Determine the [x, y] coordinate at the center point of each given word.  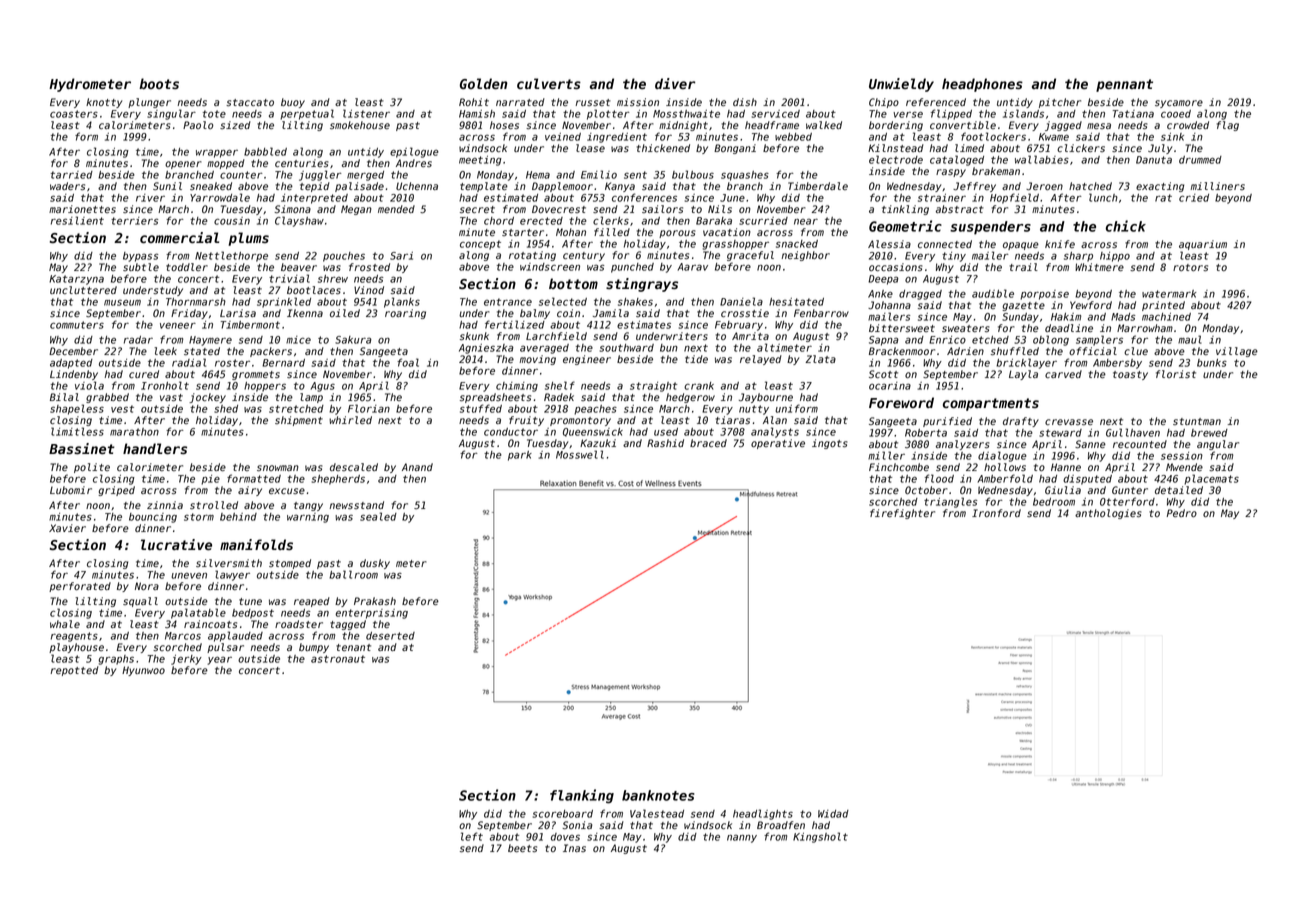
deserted [390, 636]
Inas [574, 848]
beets [522, 848]
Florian [369, 408]
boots [159, 83]
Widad [833, 814]
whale [65, 624]
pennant [1124, 85]
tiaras [733, 420]
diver [675, 83]
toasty [1130, 375]
